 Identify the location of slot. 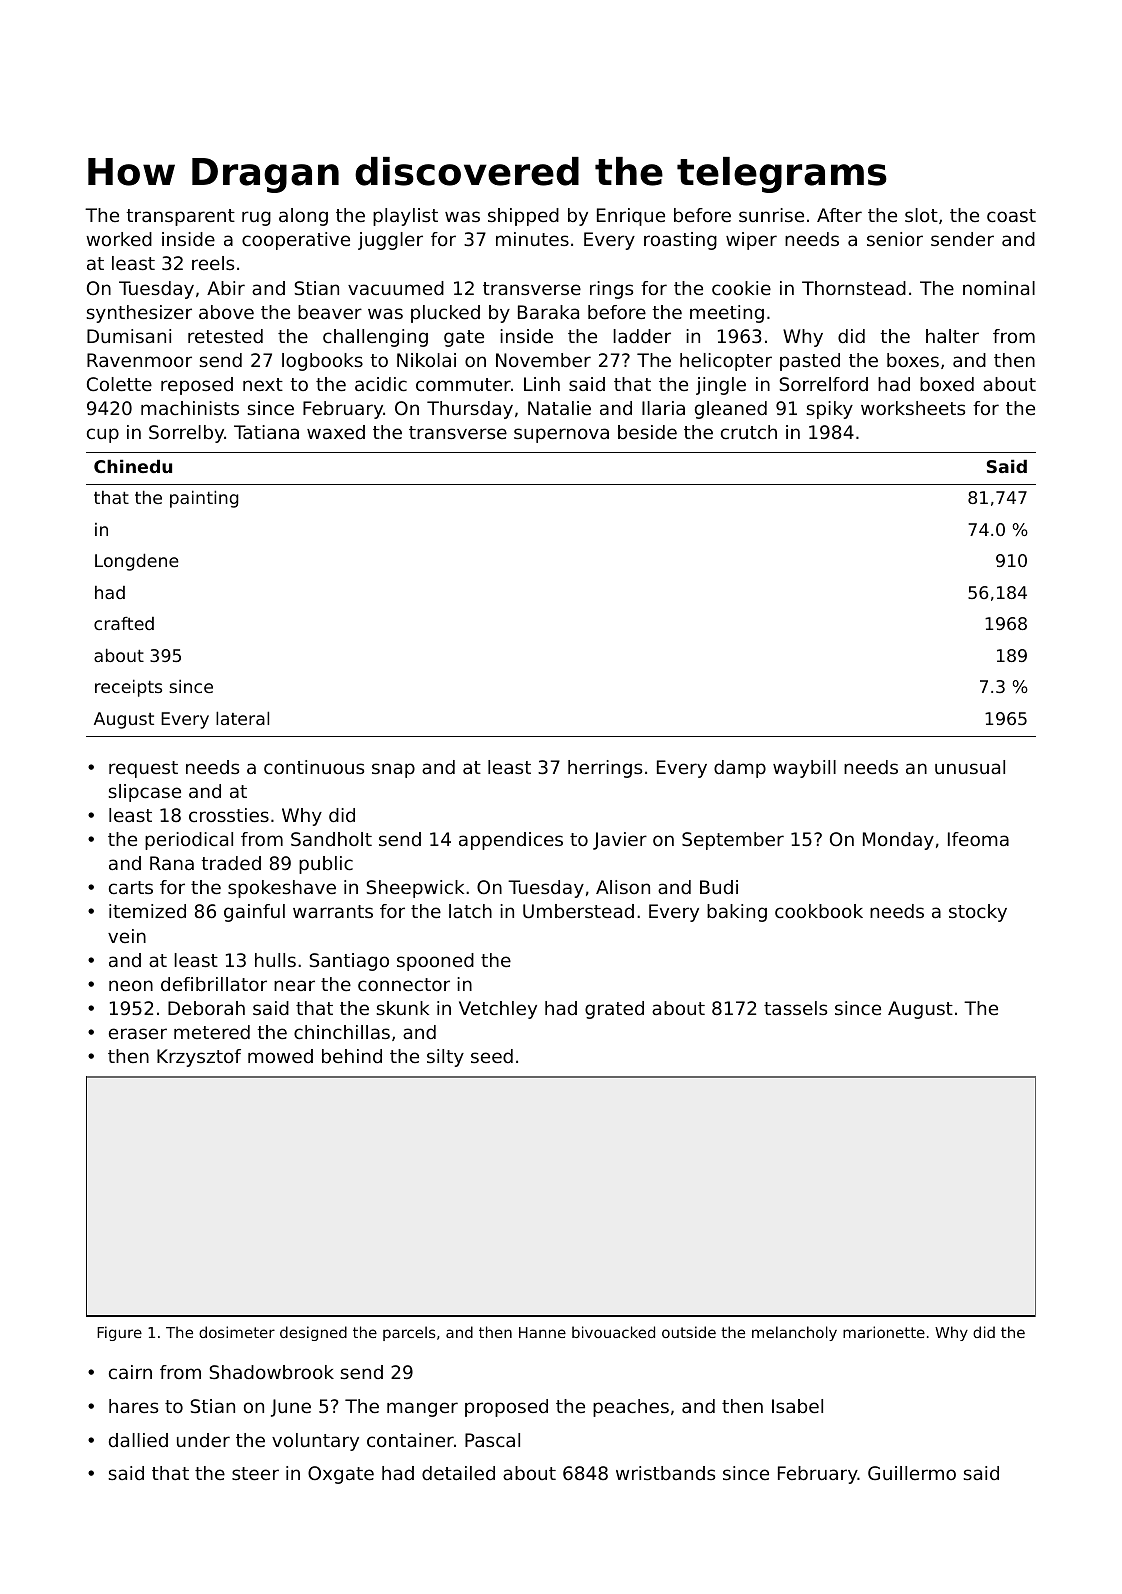
(921, 215).
